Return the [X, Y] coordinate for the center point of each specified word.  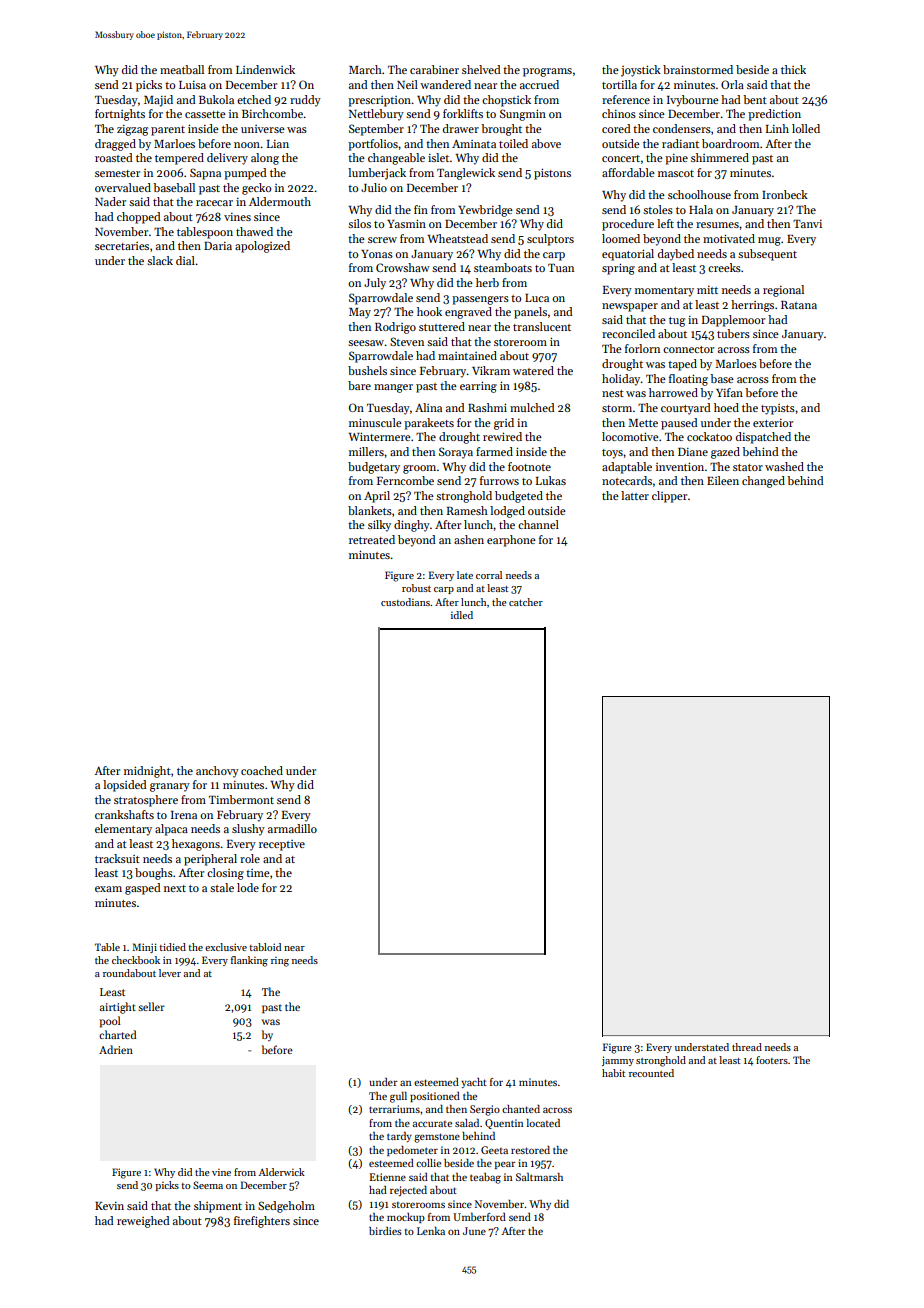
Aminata [474, 144]
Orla [732, 84]
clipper [669, 497]
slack [160, 260]
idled [462, 615]
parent [168, 131]
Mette [643, 423]
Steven [407, 341]
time [258, 873]
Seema [208, 1185]
